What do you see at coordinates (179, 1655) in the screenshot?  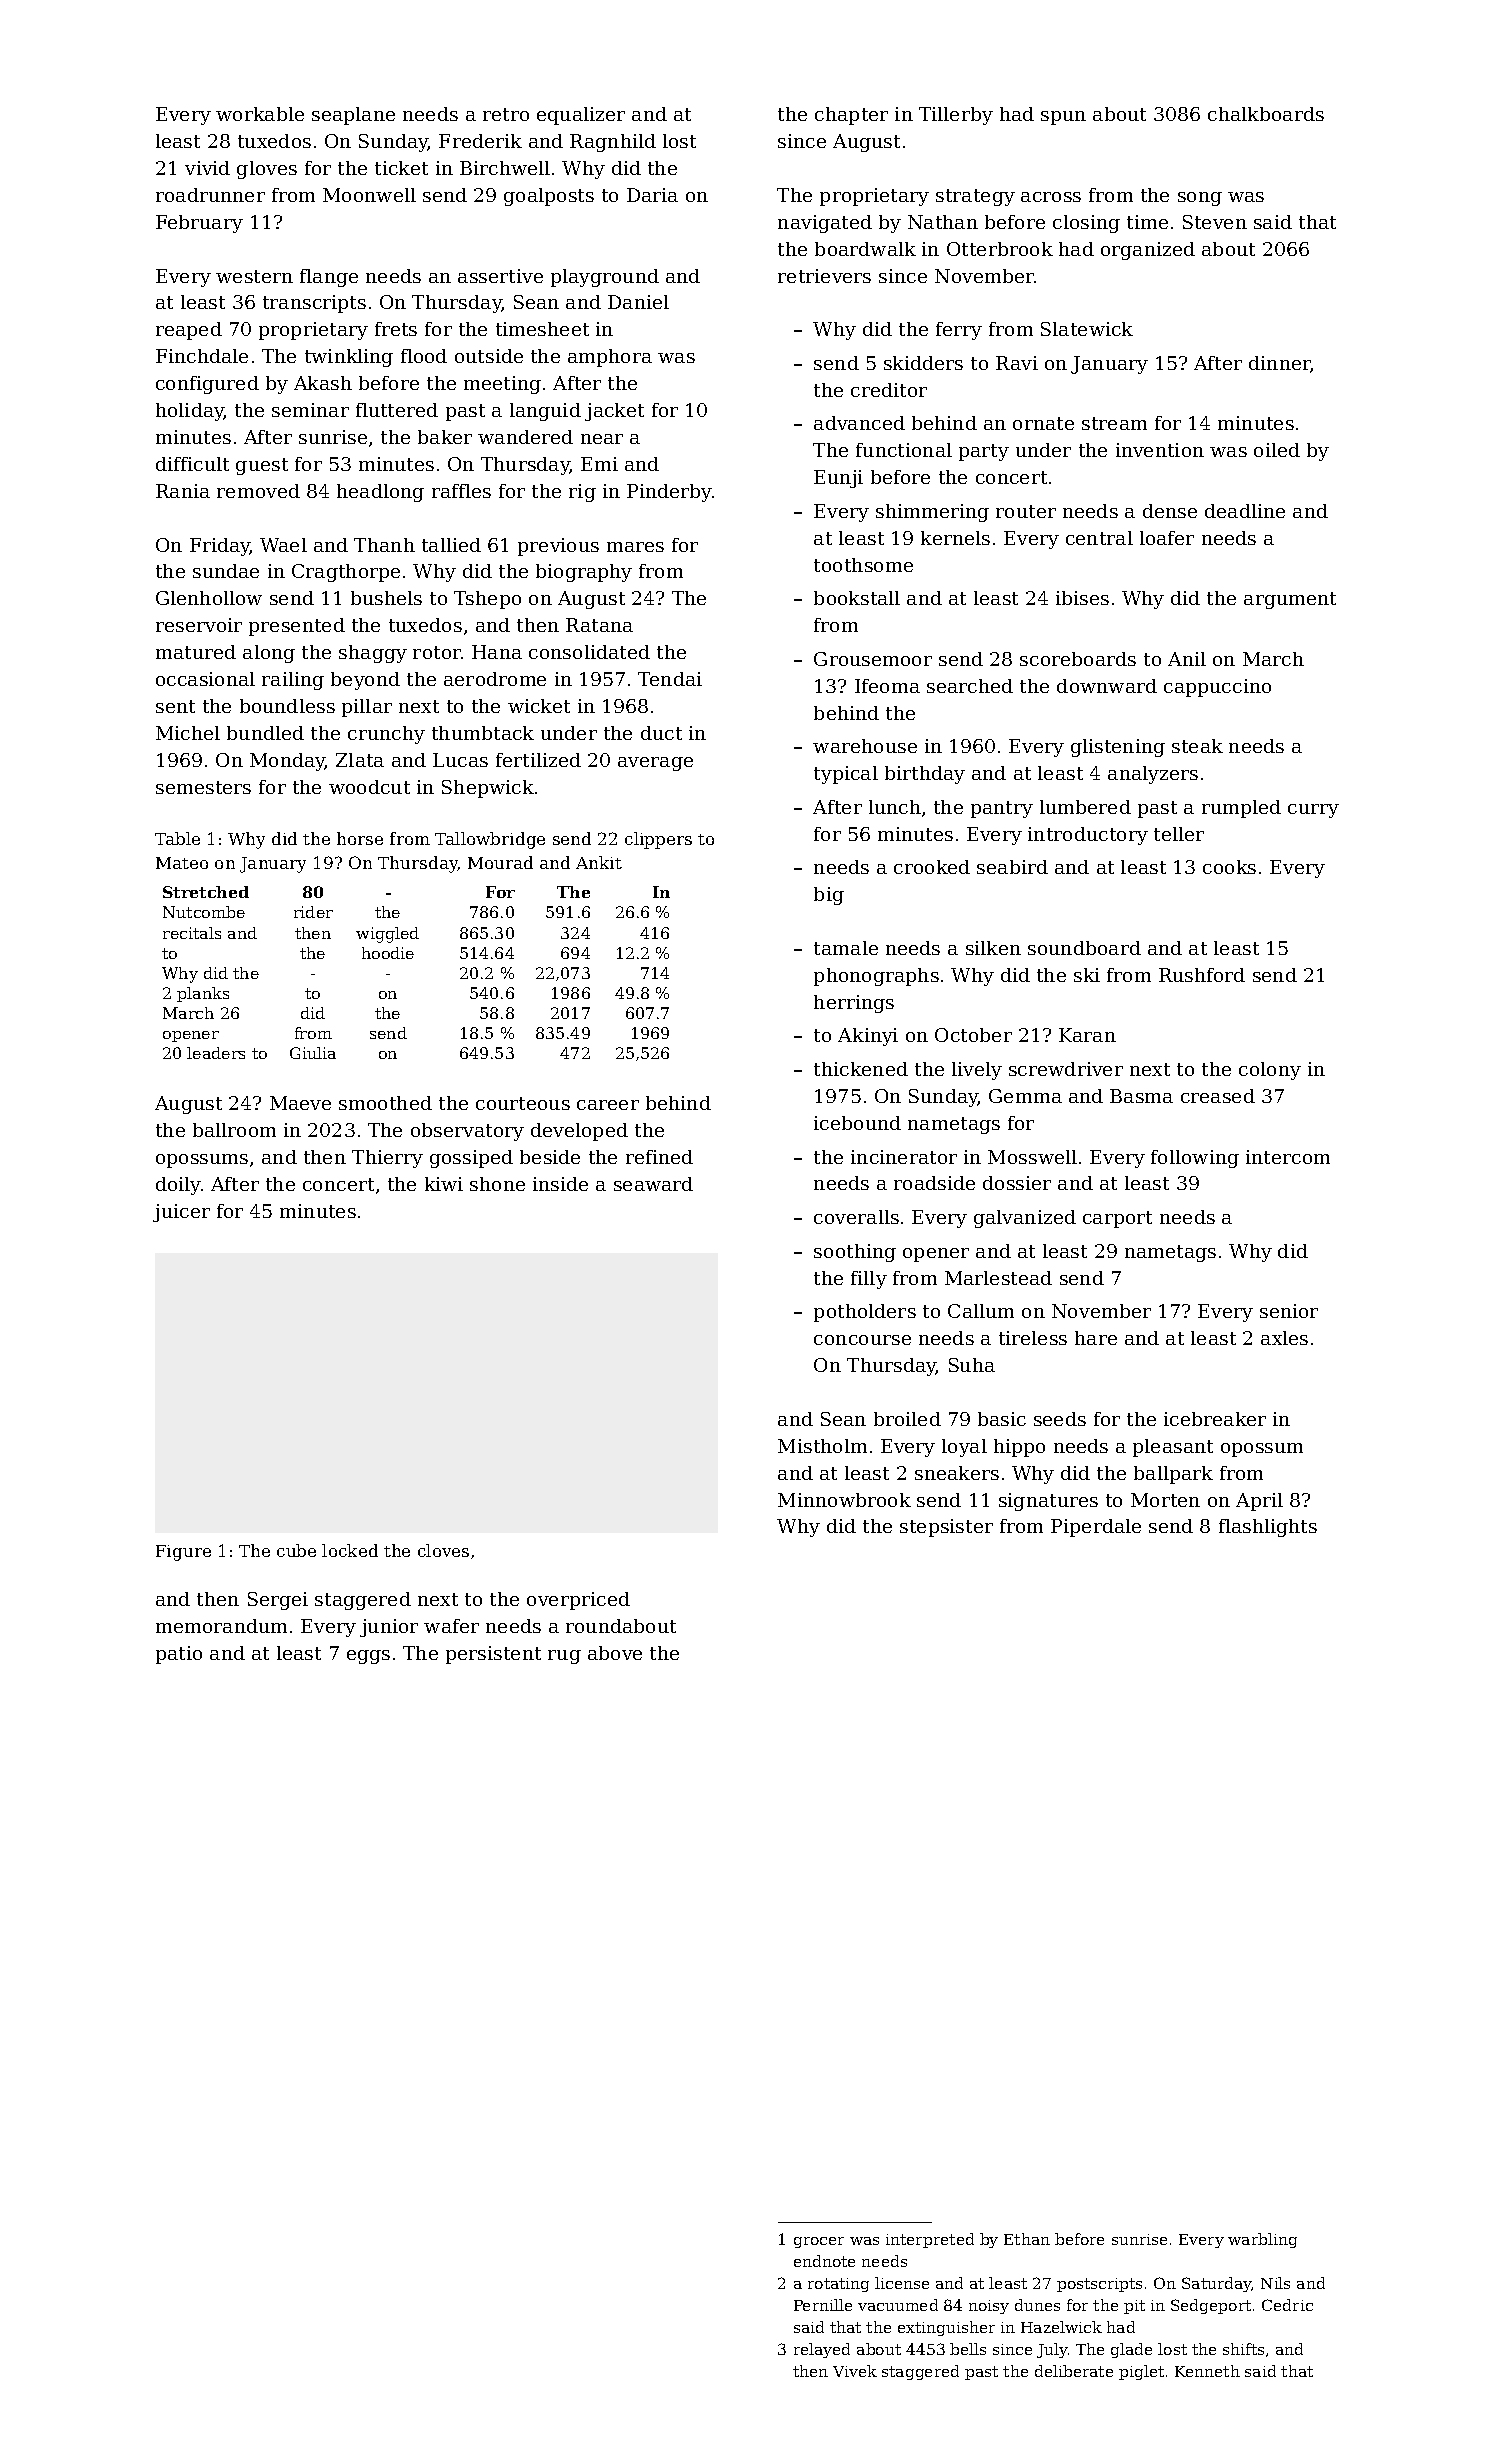 I see `patio` at bounding box center [179, 1655].
